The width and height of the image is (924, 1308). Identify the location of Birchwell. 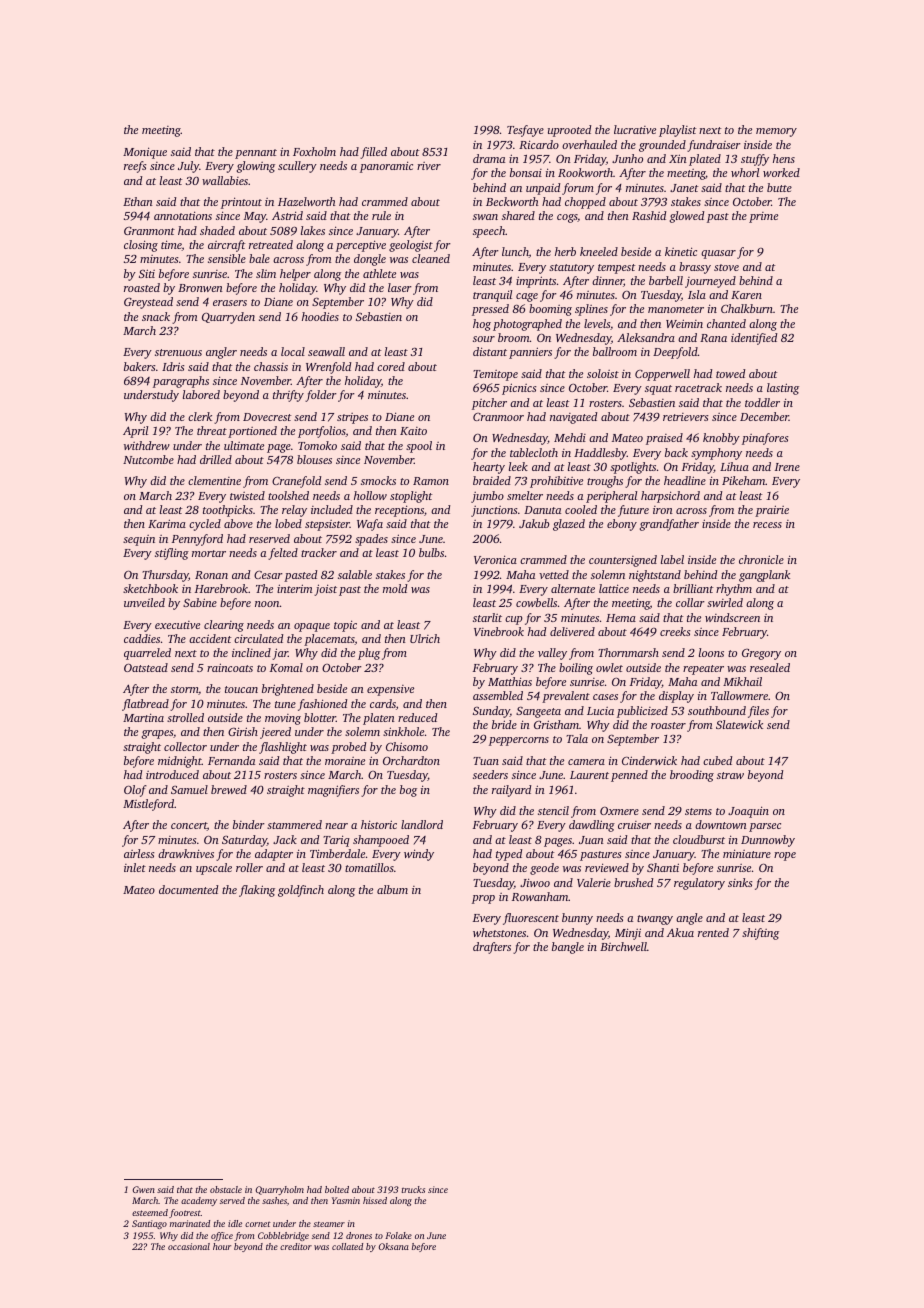
(623, 946).
